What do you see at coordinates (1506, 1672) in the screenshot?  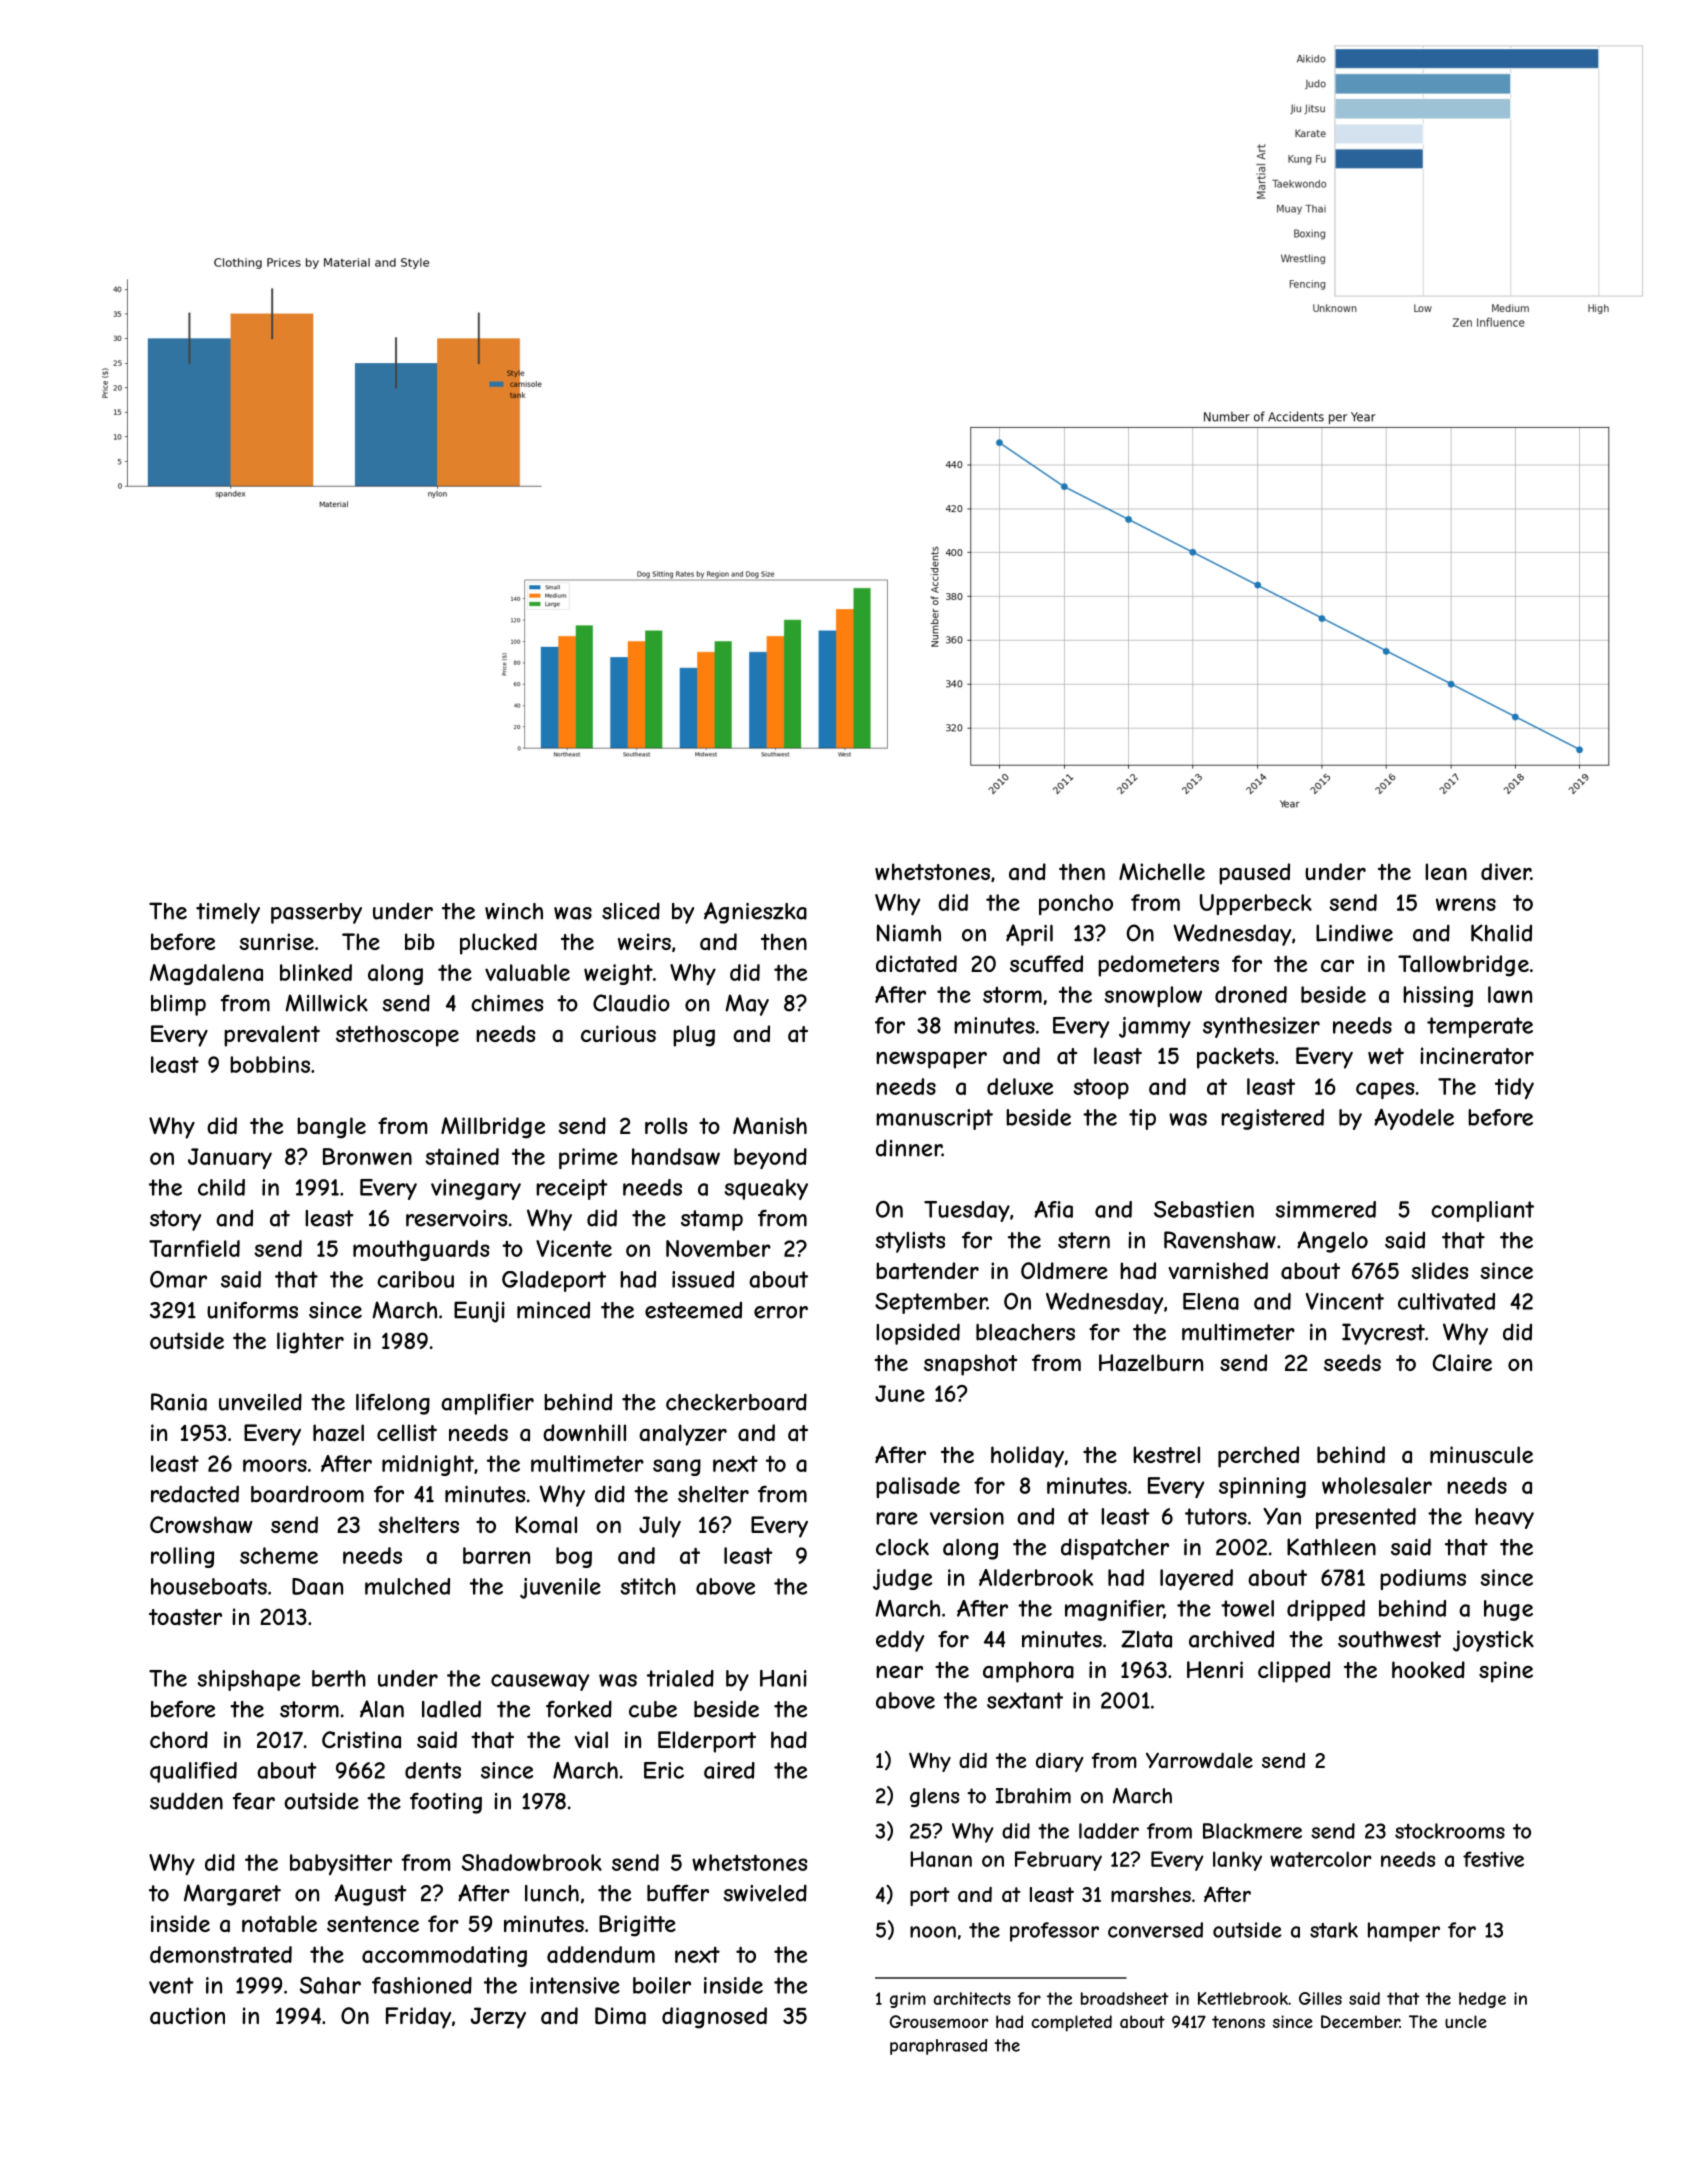 I see `spine` at bounding box center [1506, 1672].
